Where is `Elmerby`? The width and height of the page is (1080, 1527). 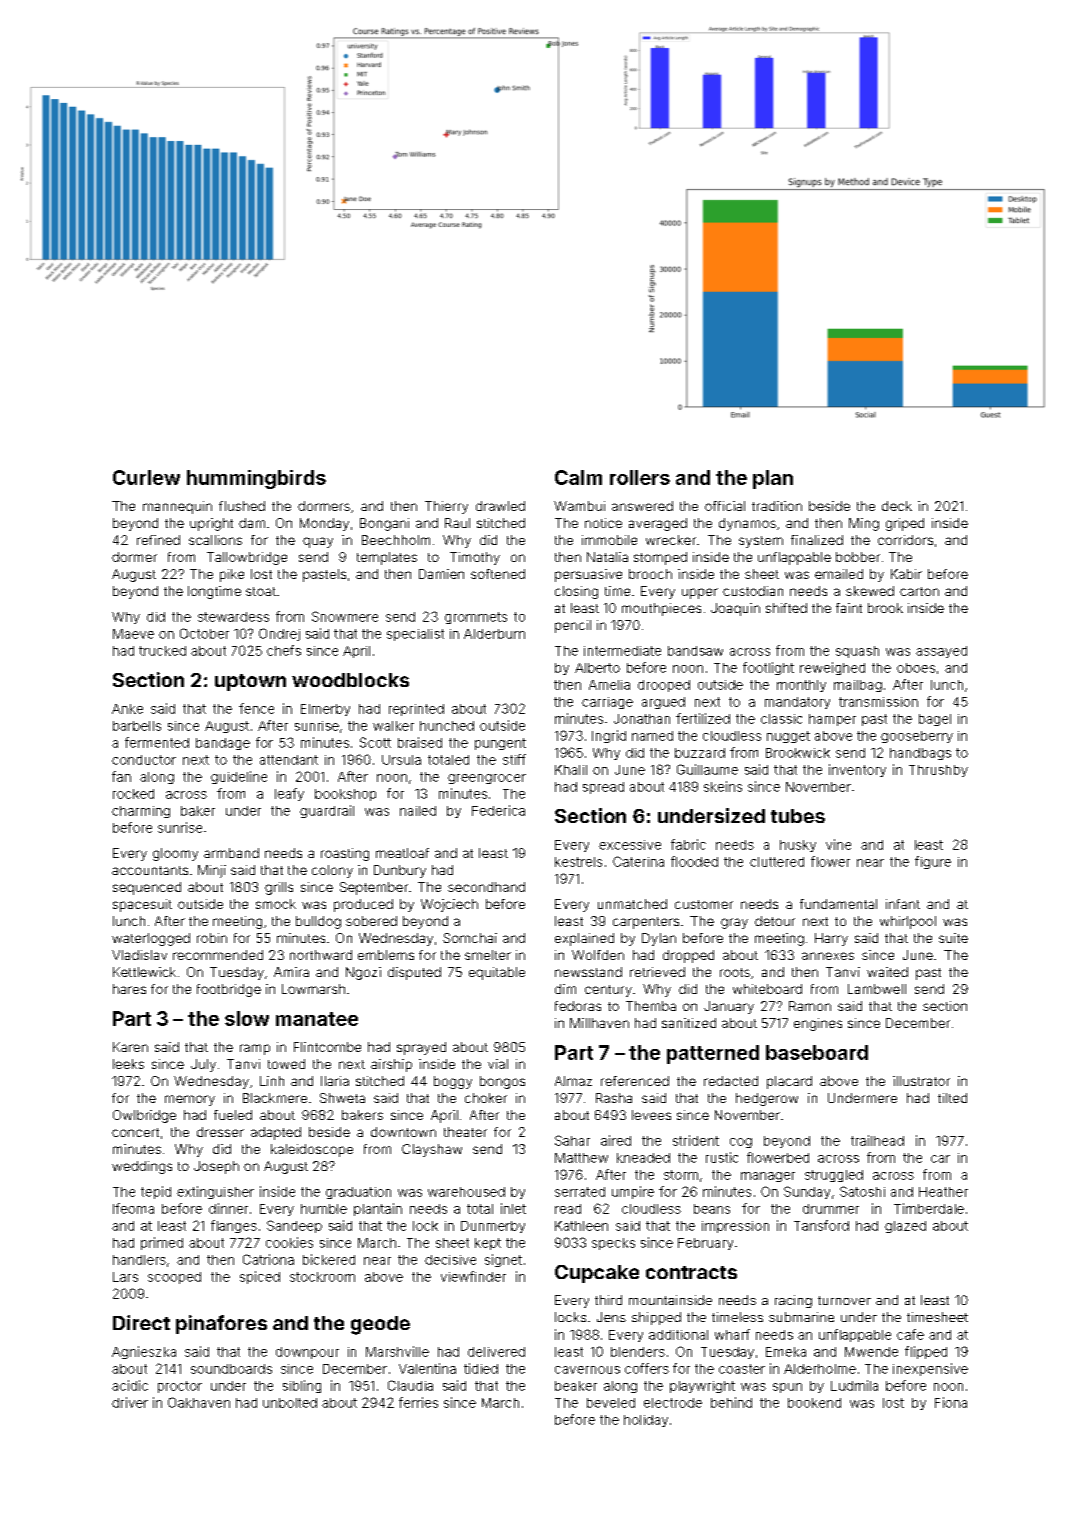
Elmerby is located at coordinates (325, 710).
